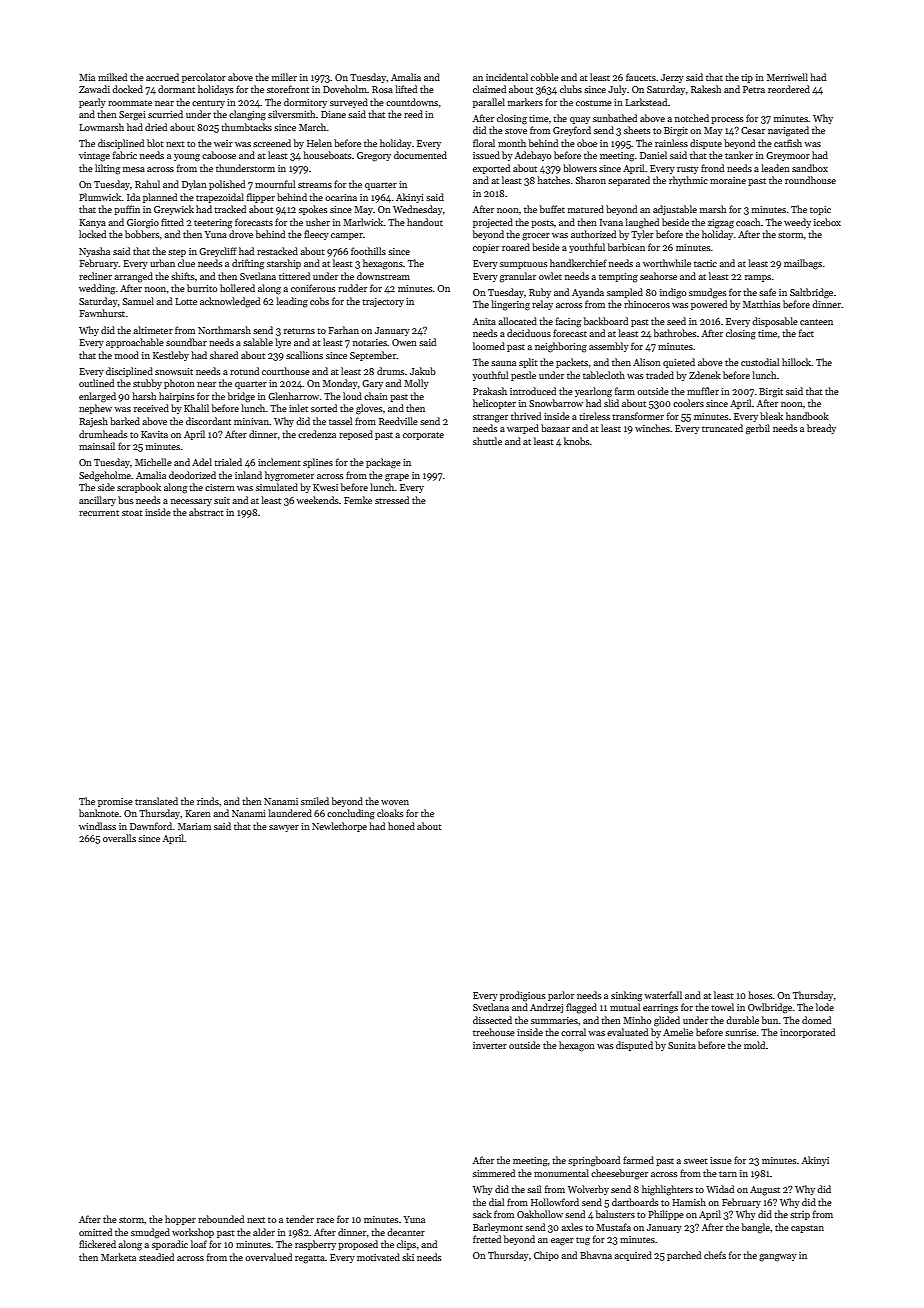  Describe the element at coordinates (206, 512) in the document. I see `abstract` at that location.
